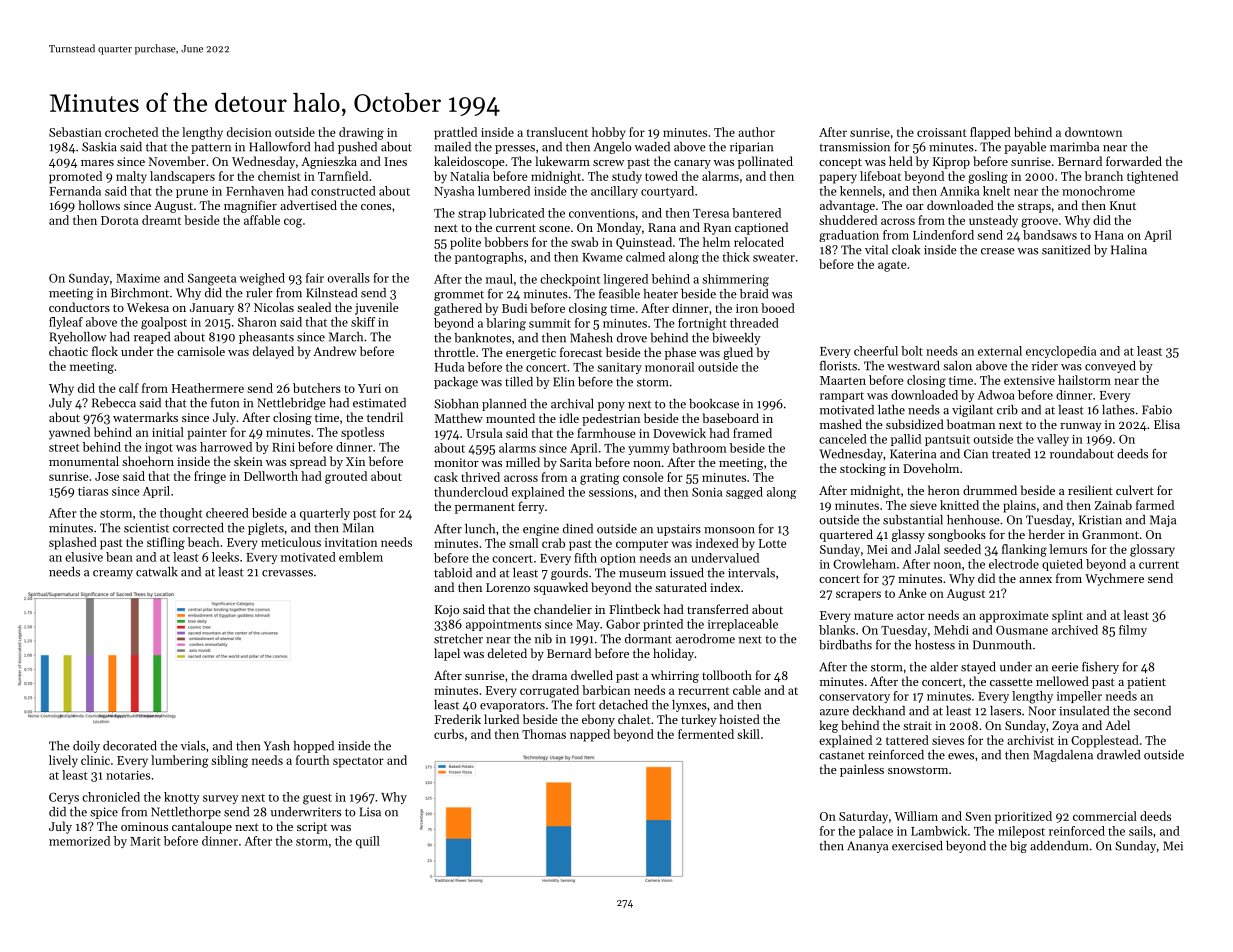 This page has height=952, width=1233. I want to click on swab, so click(584, 242).
